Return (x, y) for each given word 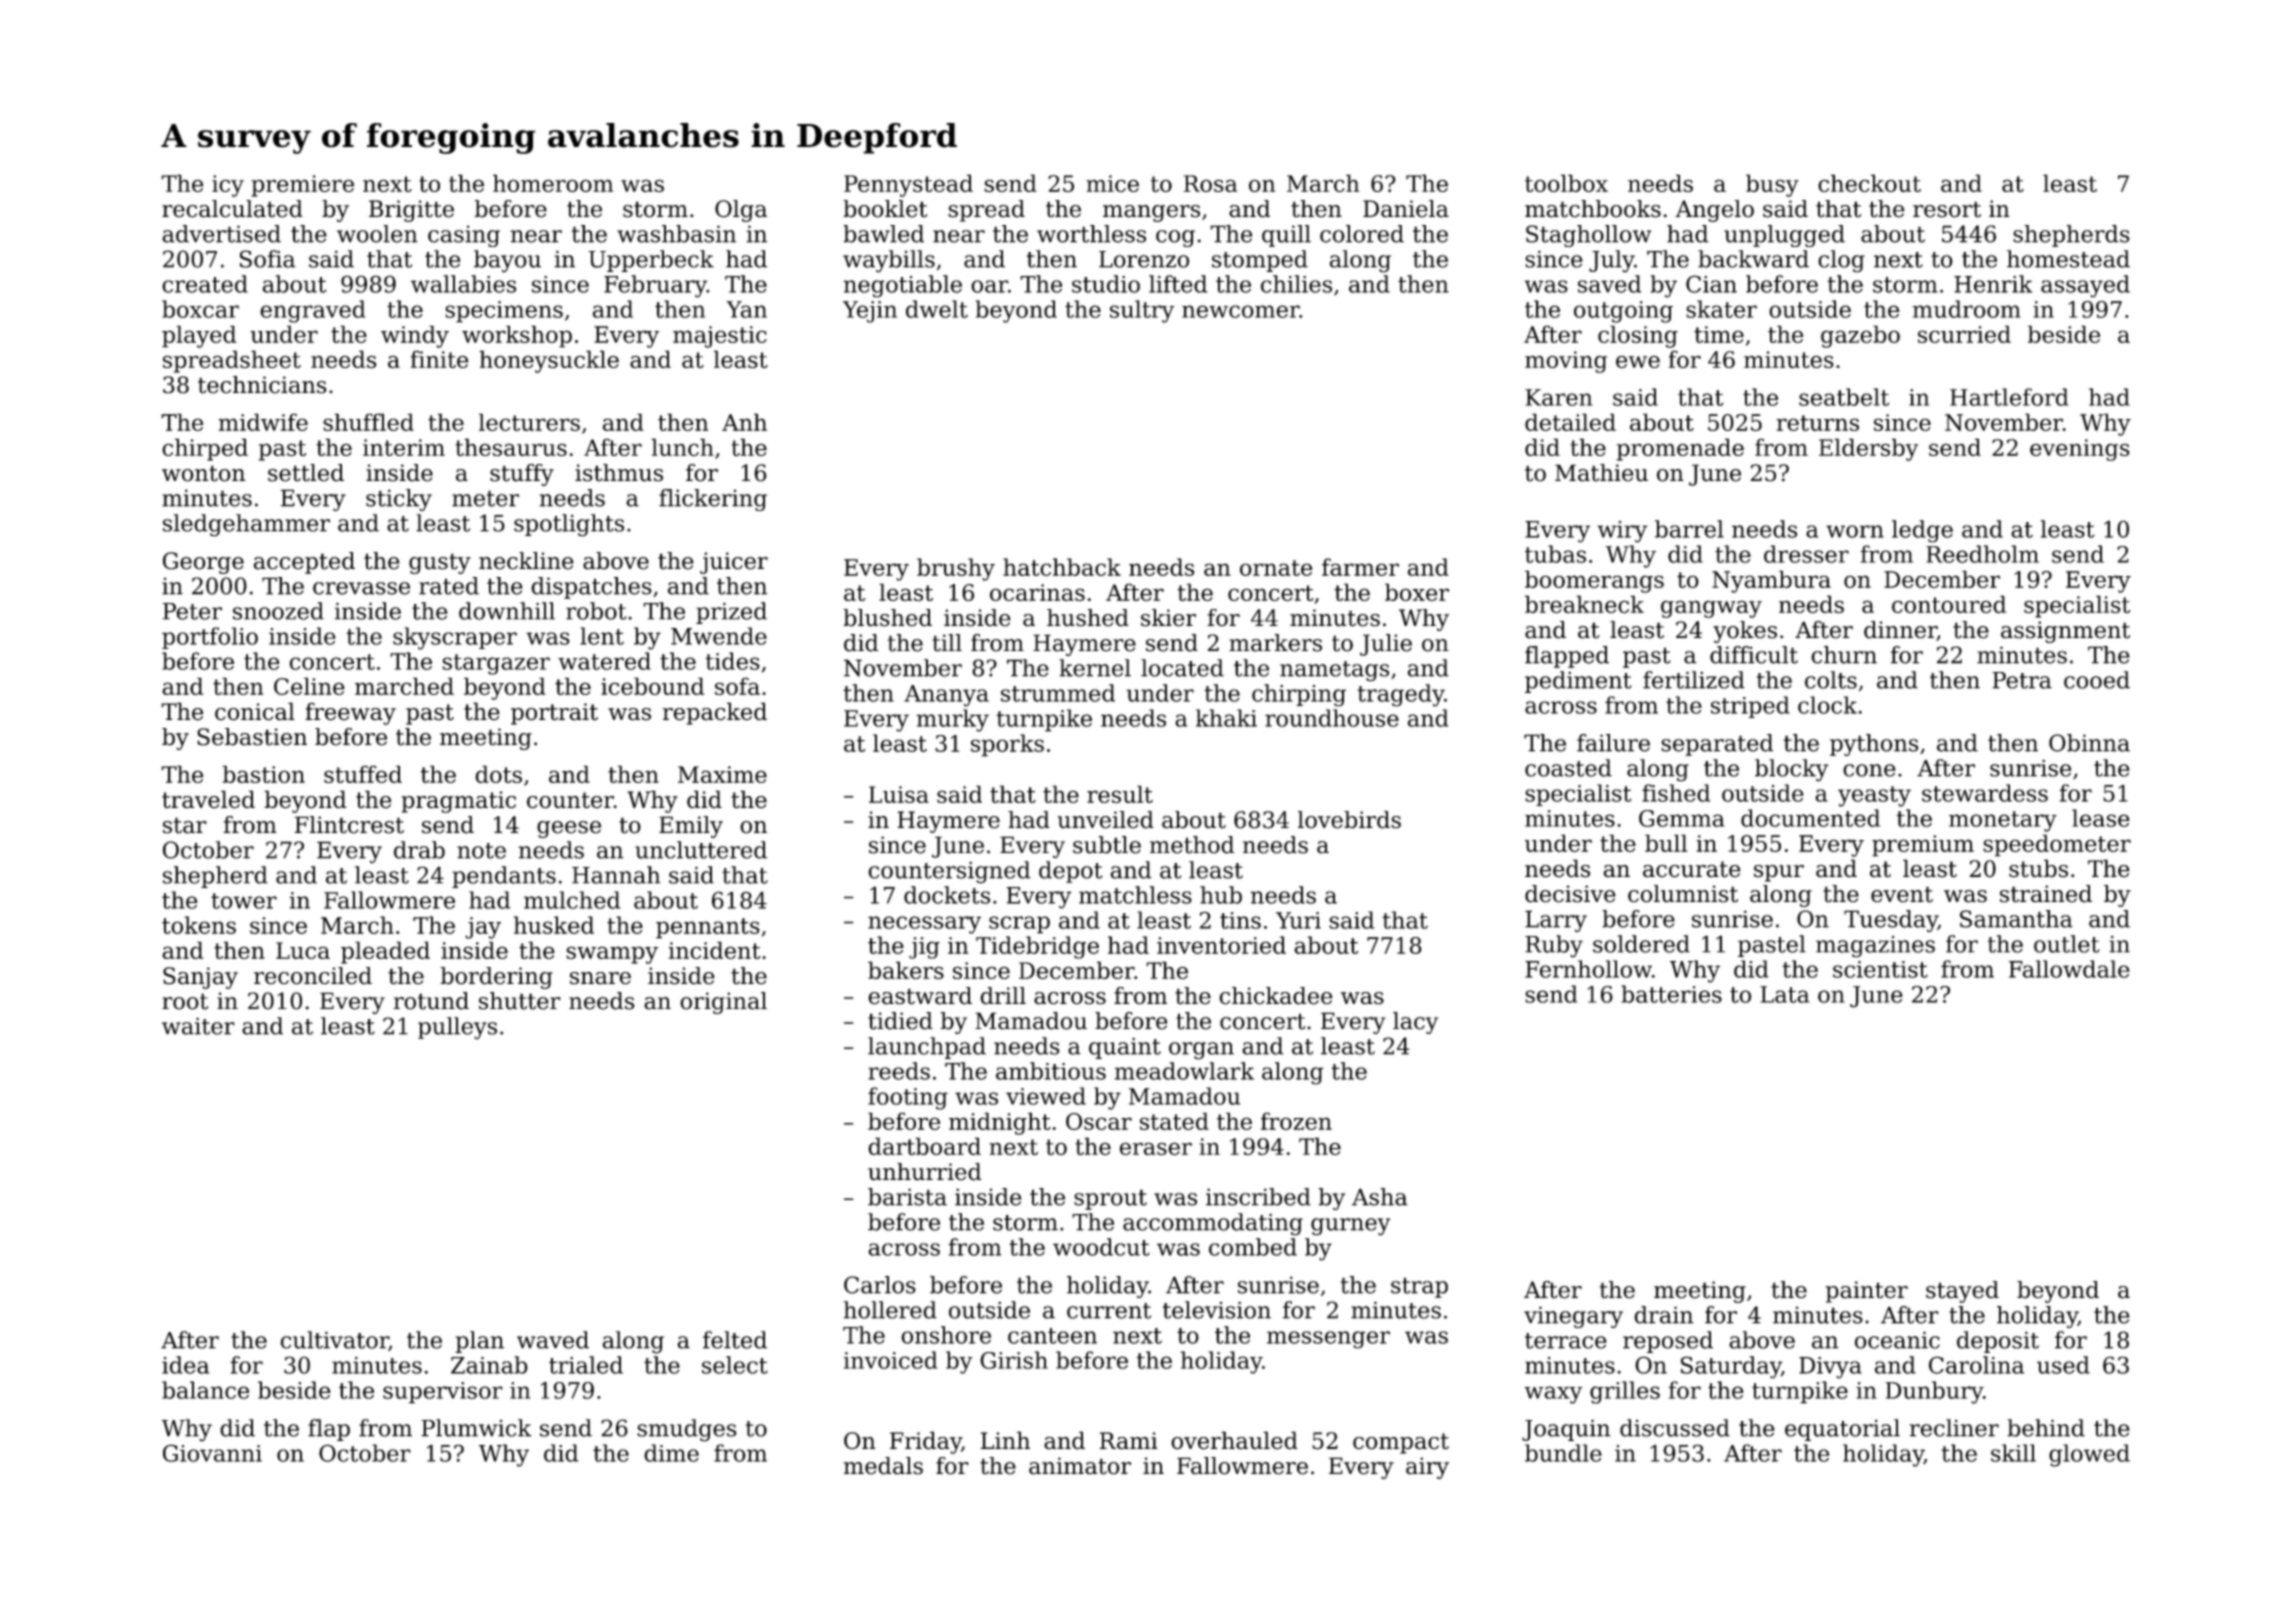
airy (1427, 1468)
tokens (199, 925)
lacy (1415, 1023)
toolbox (1566, 183)
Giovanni (212, 1453)
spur (1779, 873)
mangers (1151, 213)
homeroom (553, 183)
